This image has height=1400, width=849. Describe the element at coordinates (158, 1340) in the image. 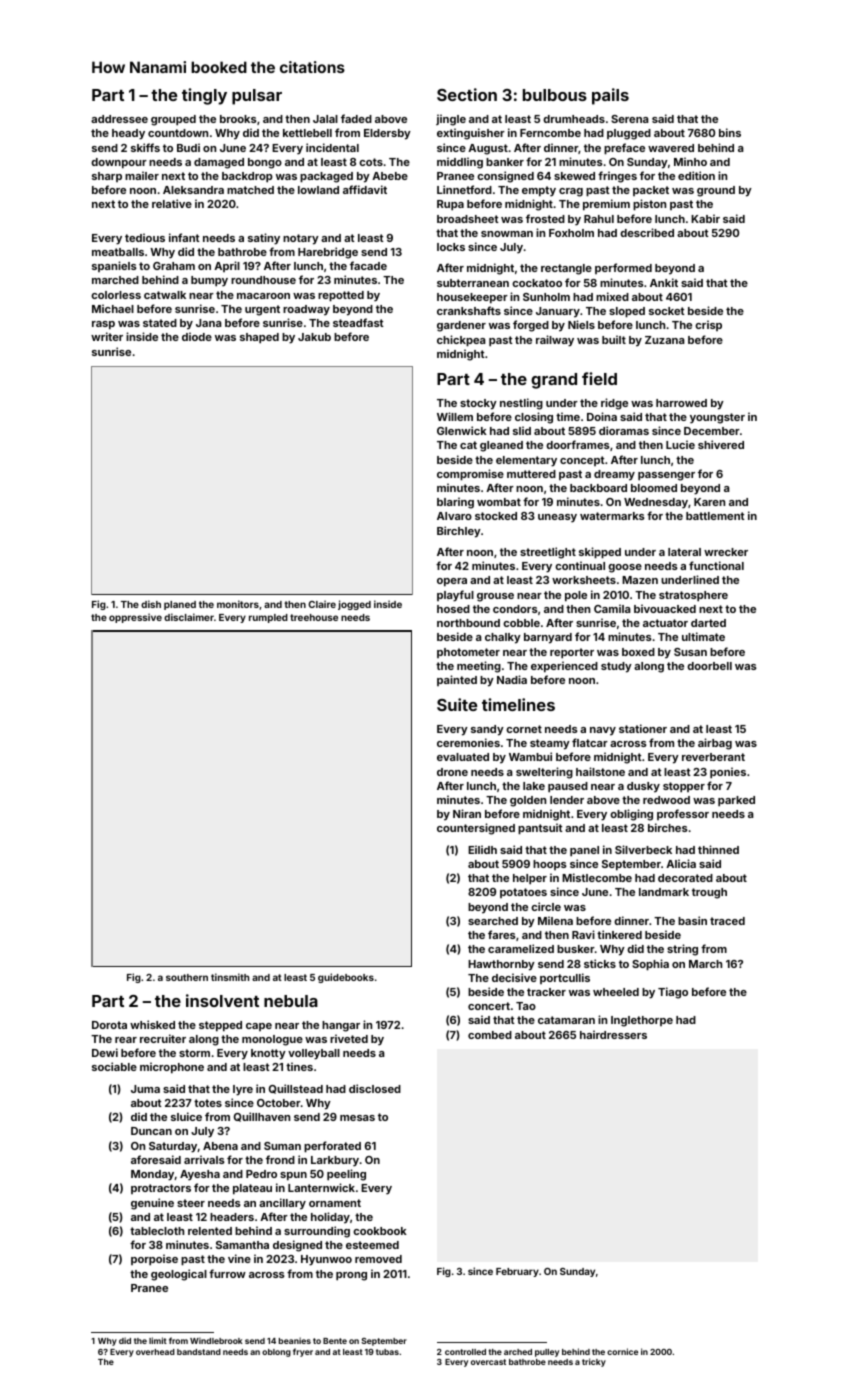

I see `limit` at that location.
